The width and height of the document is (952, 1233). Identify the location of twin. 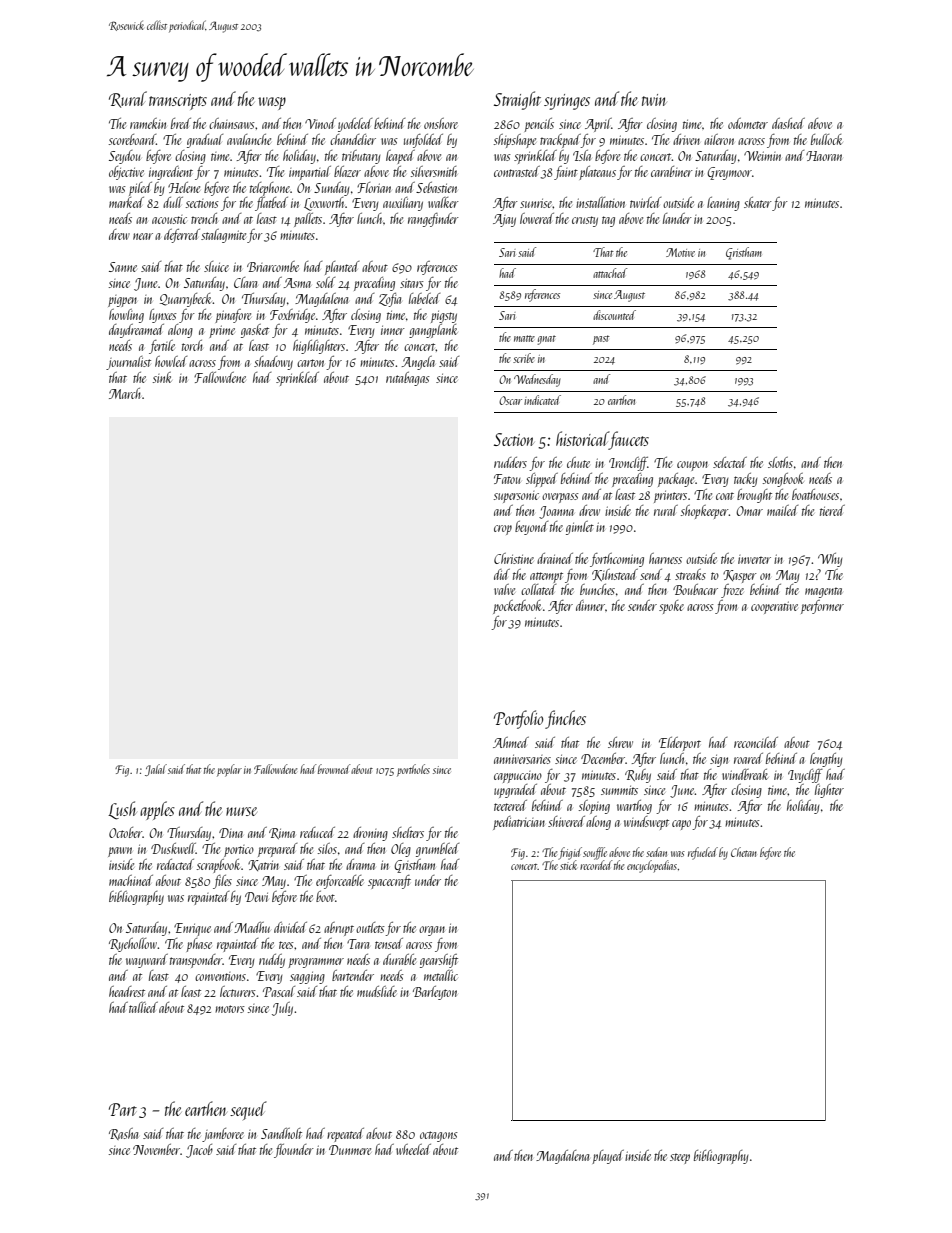
(654, 100).
